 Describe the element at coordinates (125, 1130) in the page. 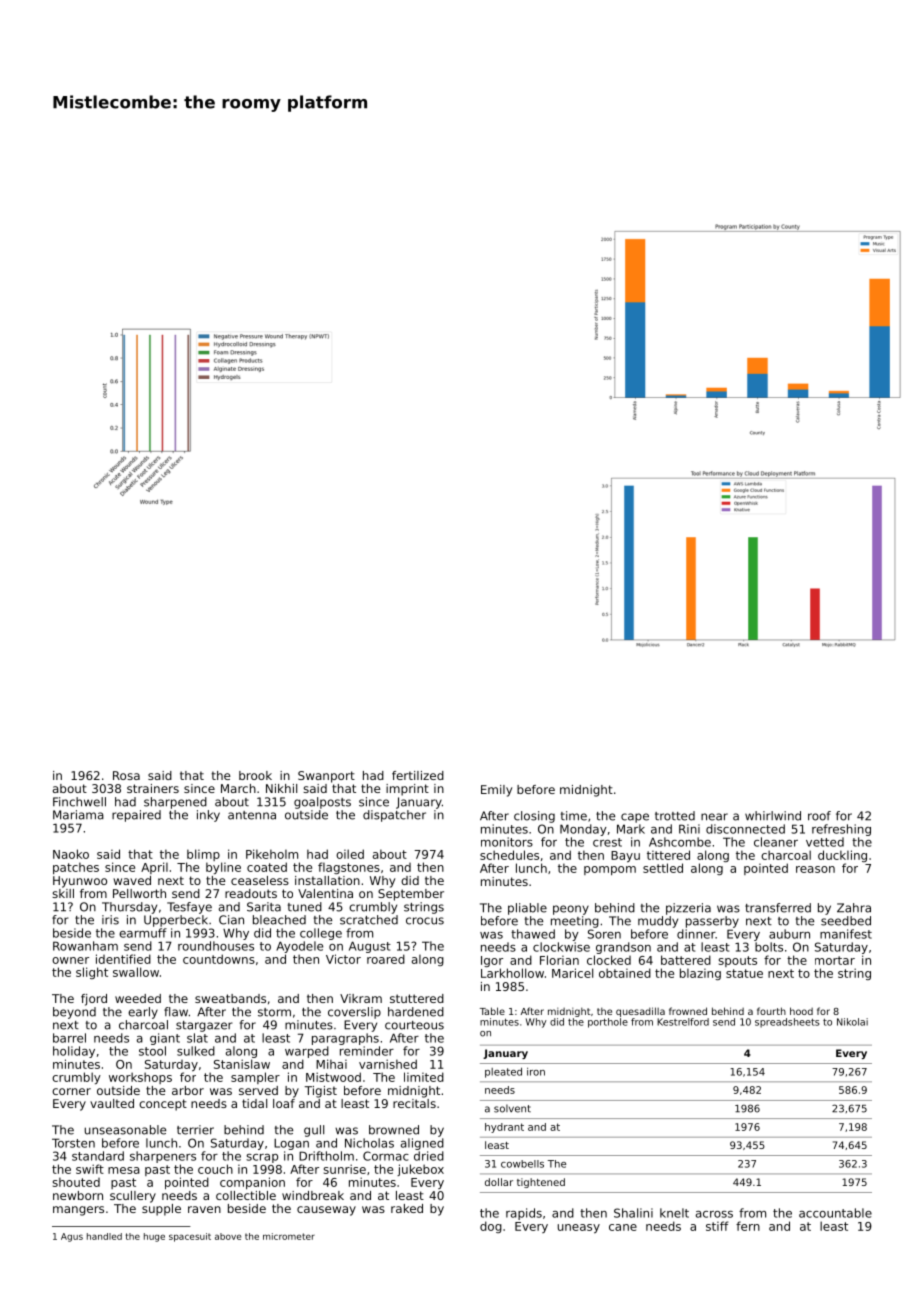

I see `unseasonable` at that location.
